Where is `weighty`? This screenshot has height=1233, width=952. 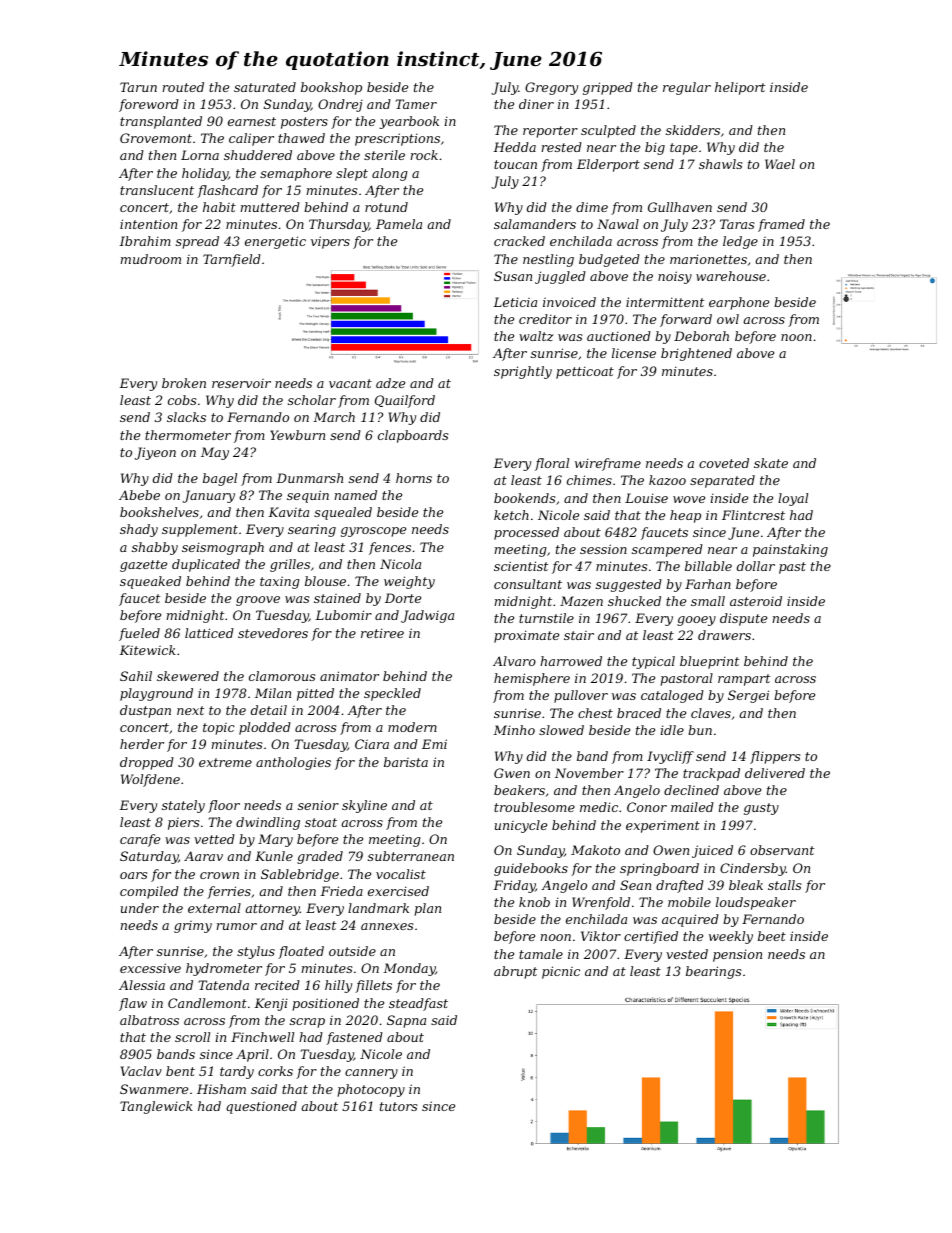 weighty is located at coordinates (409, 582).
